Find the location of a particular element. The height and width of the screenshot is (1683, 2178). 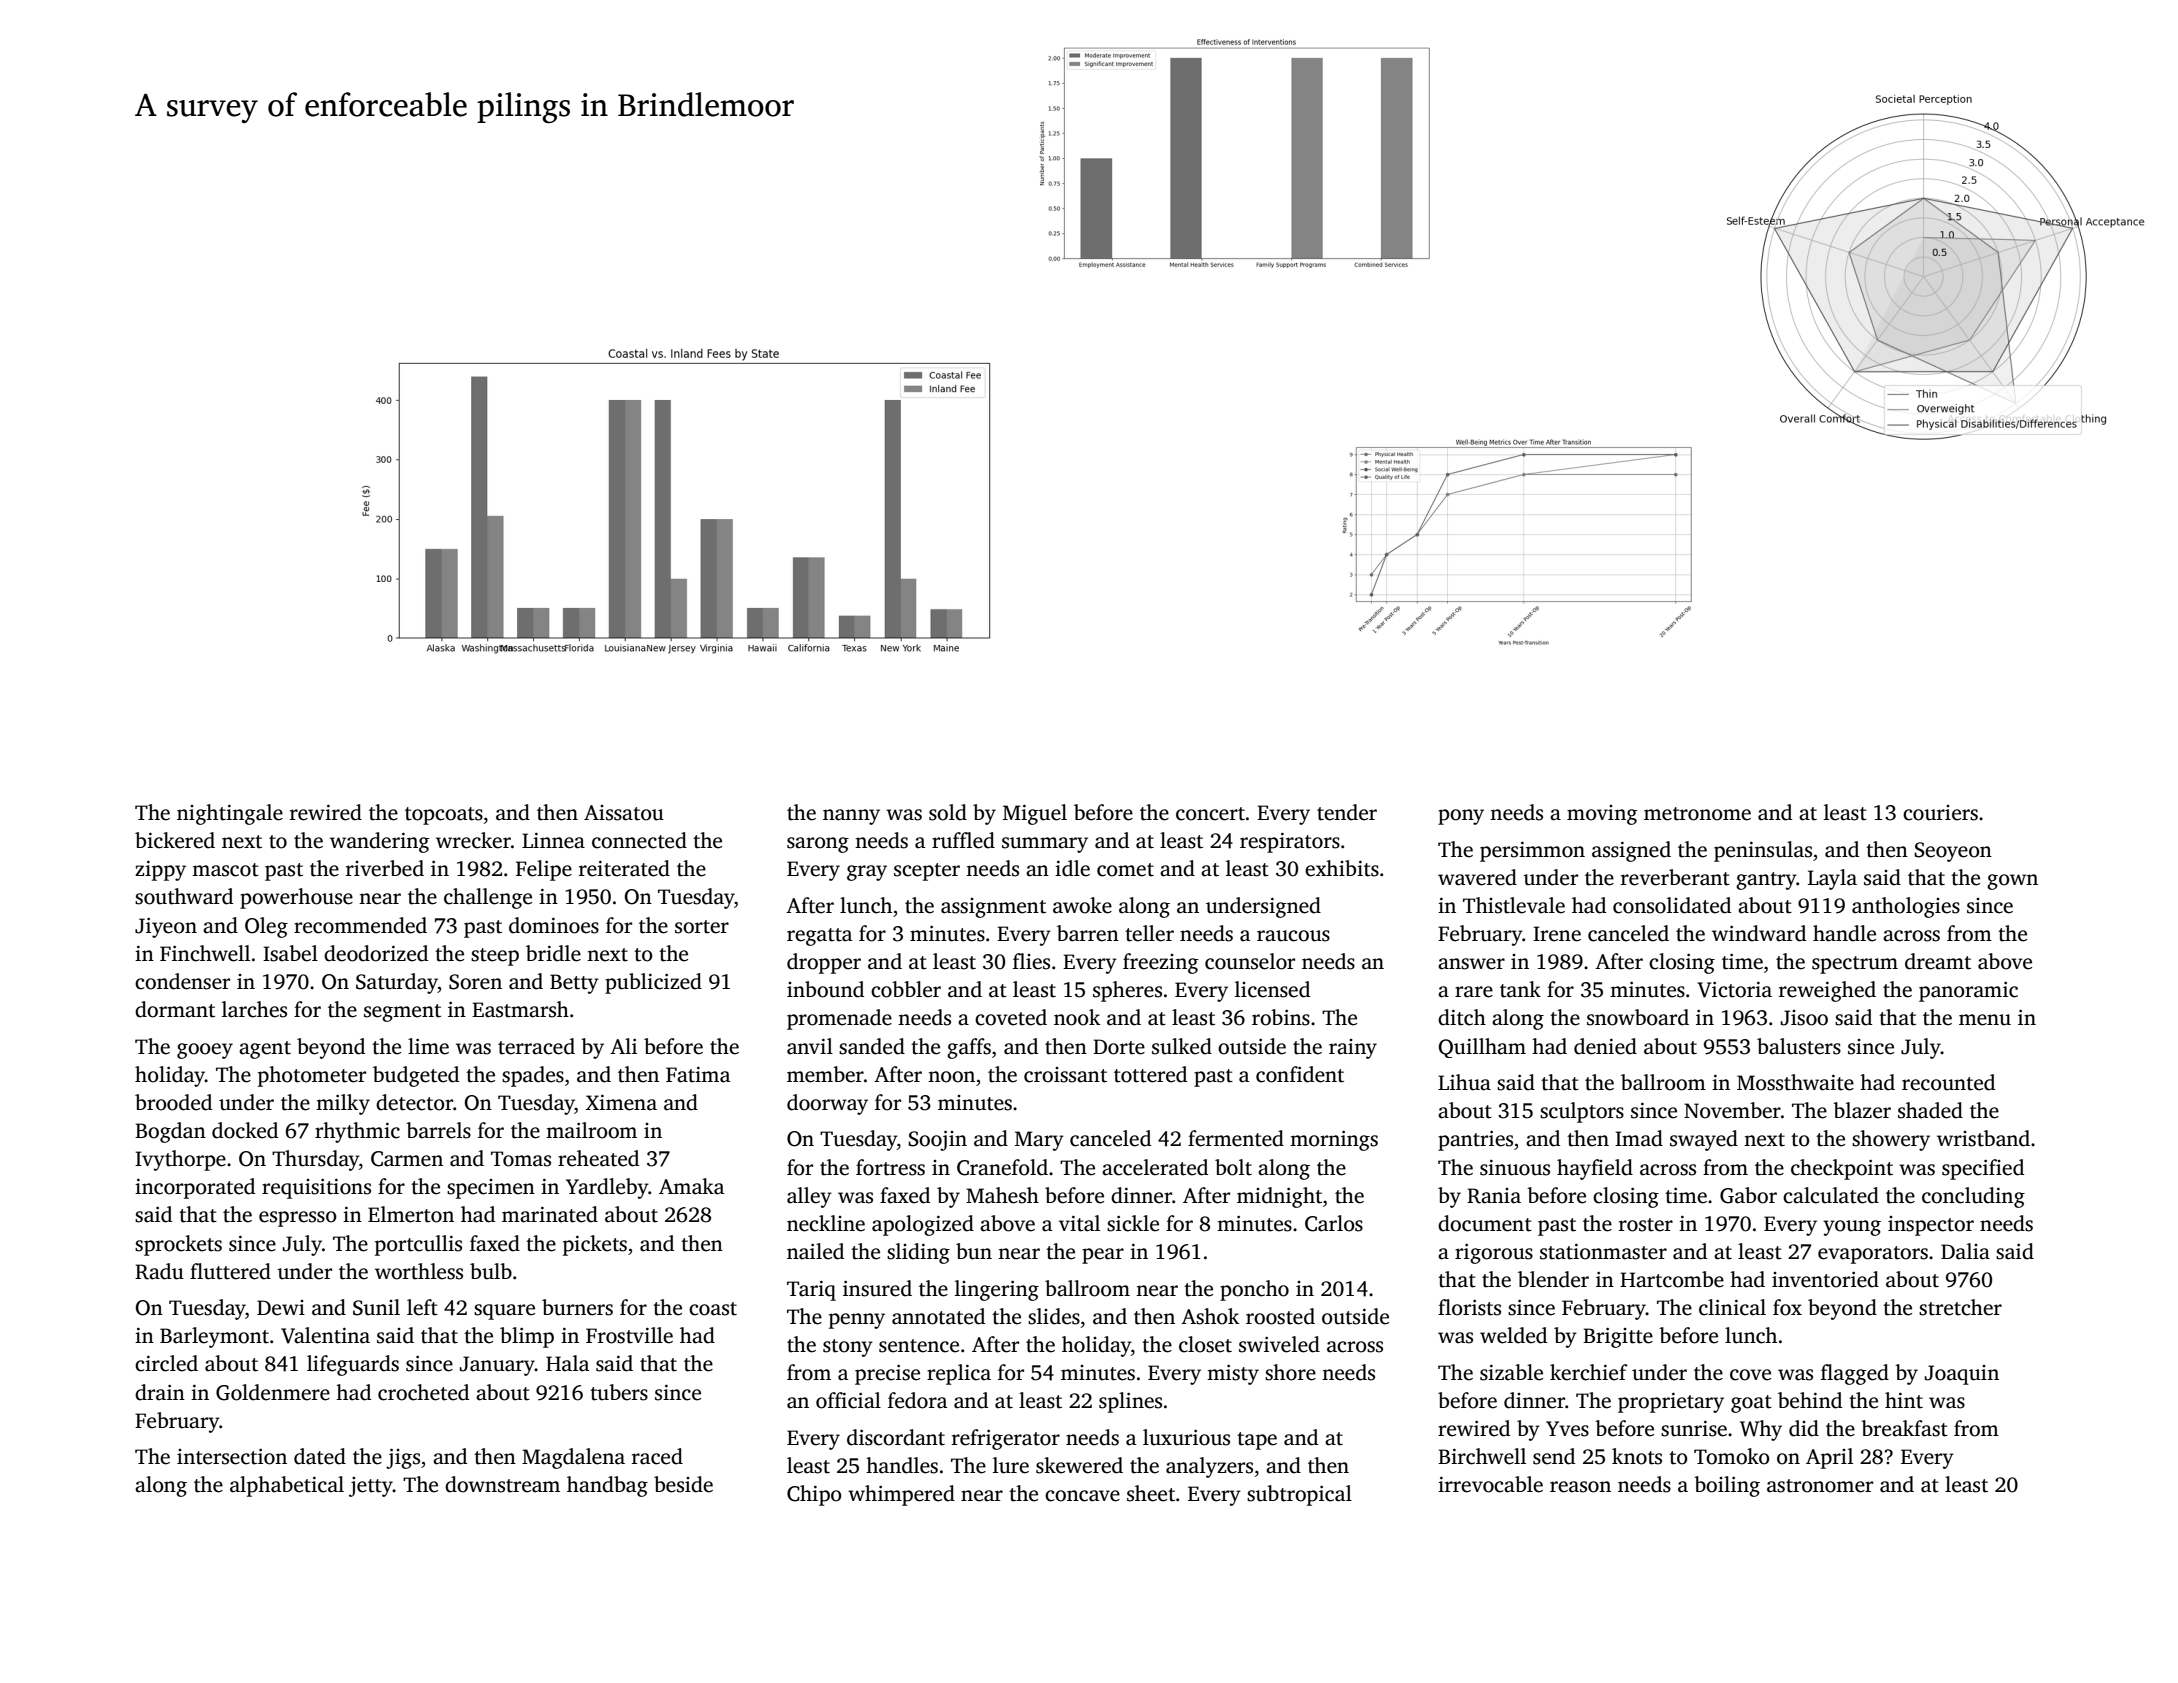

nightingale is located at coordinates (230, 814).
